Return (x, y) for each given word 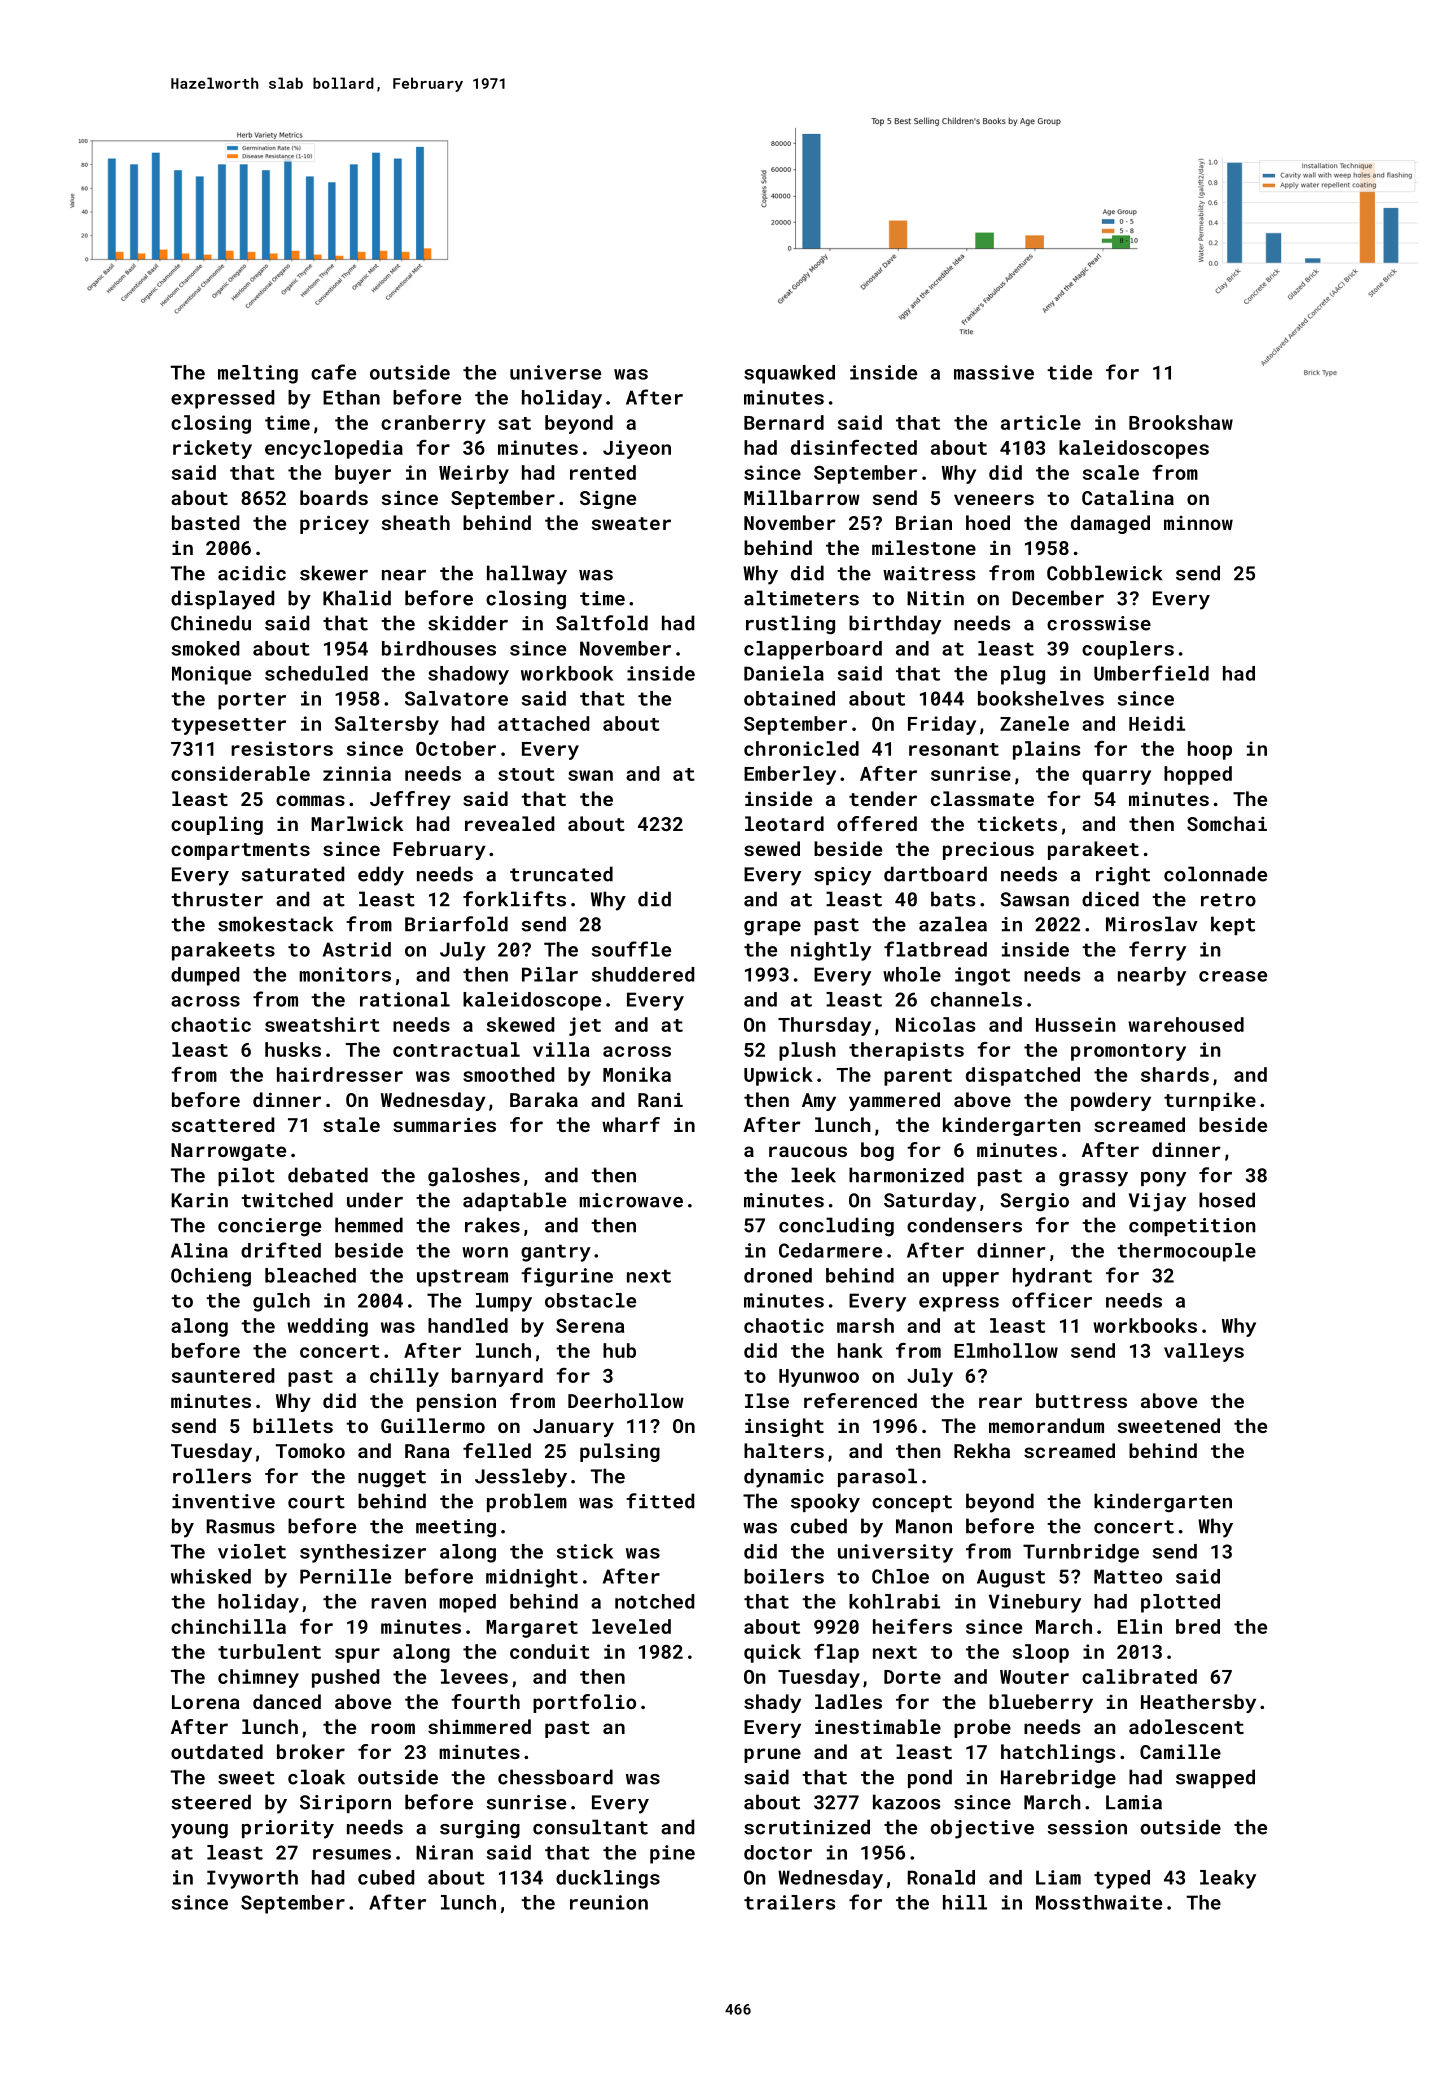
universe (555, 372)
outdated (217, 1751)
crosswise (1099, 623)
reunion (609, 1902)
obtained (789, 698)
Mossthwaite (1099, 1902)
